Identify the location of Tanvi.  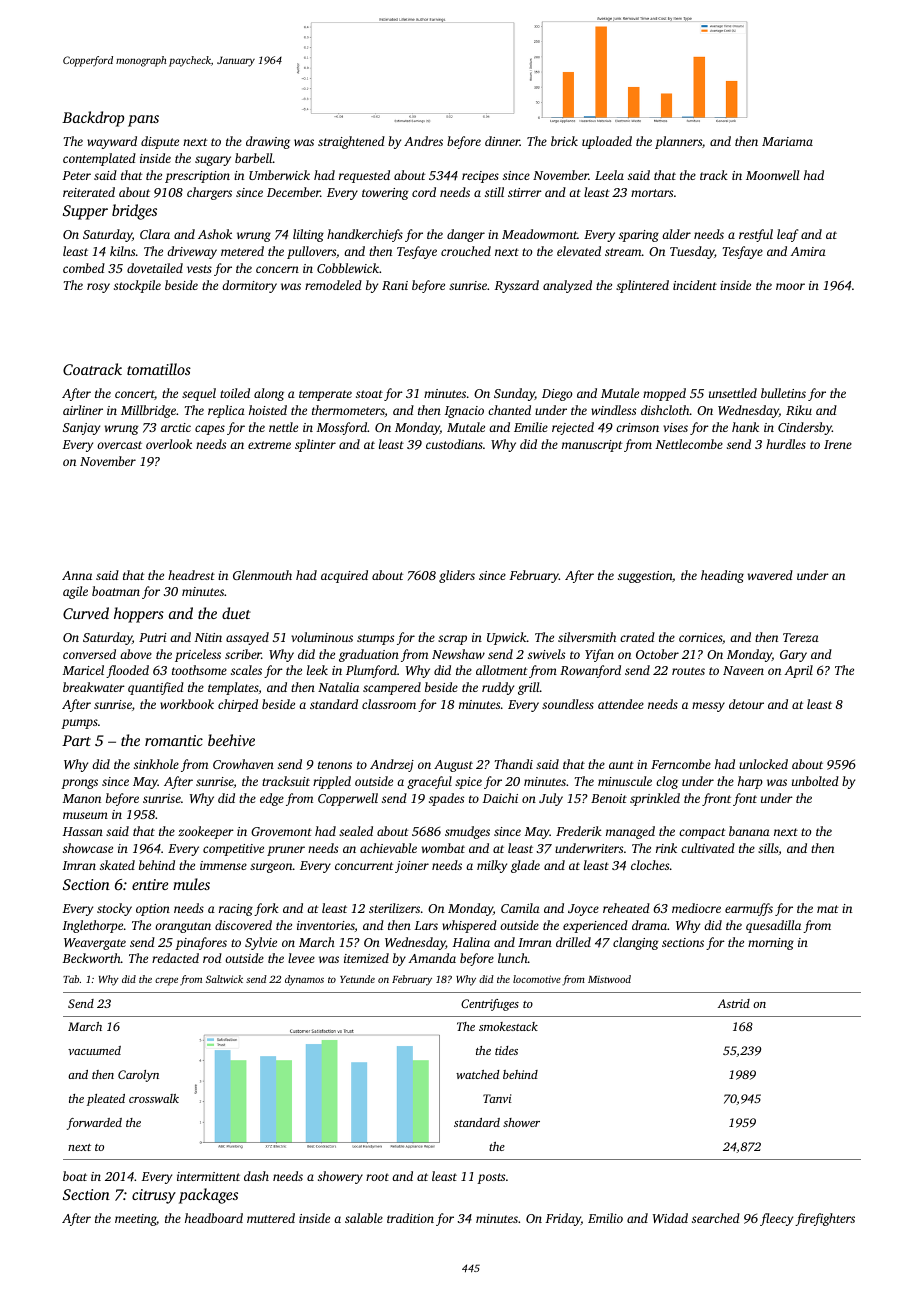
(497, 1098).
